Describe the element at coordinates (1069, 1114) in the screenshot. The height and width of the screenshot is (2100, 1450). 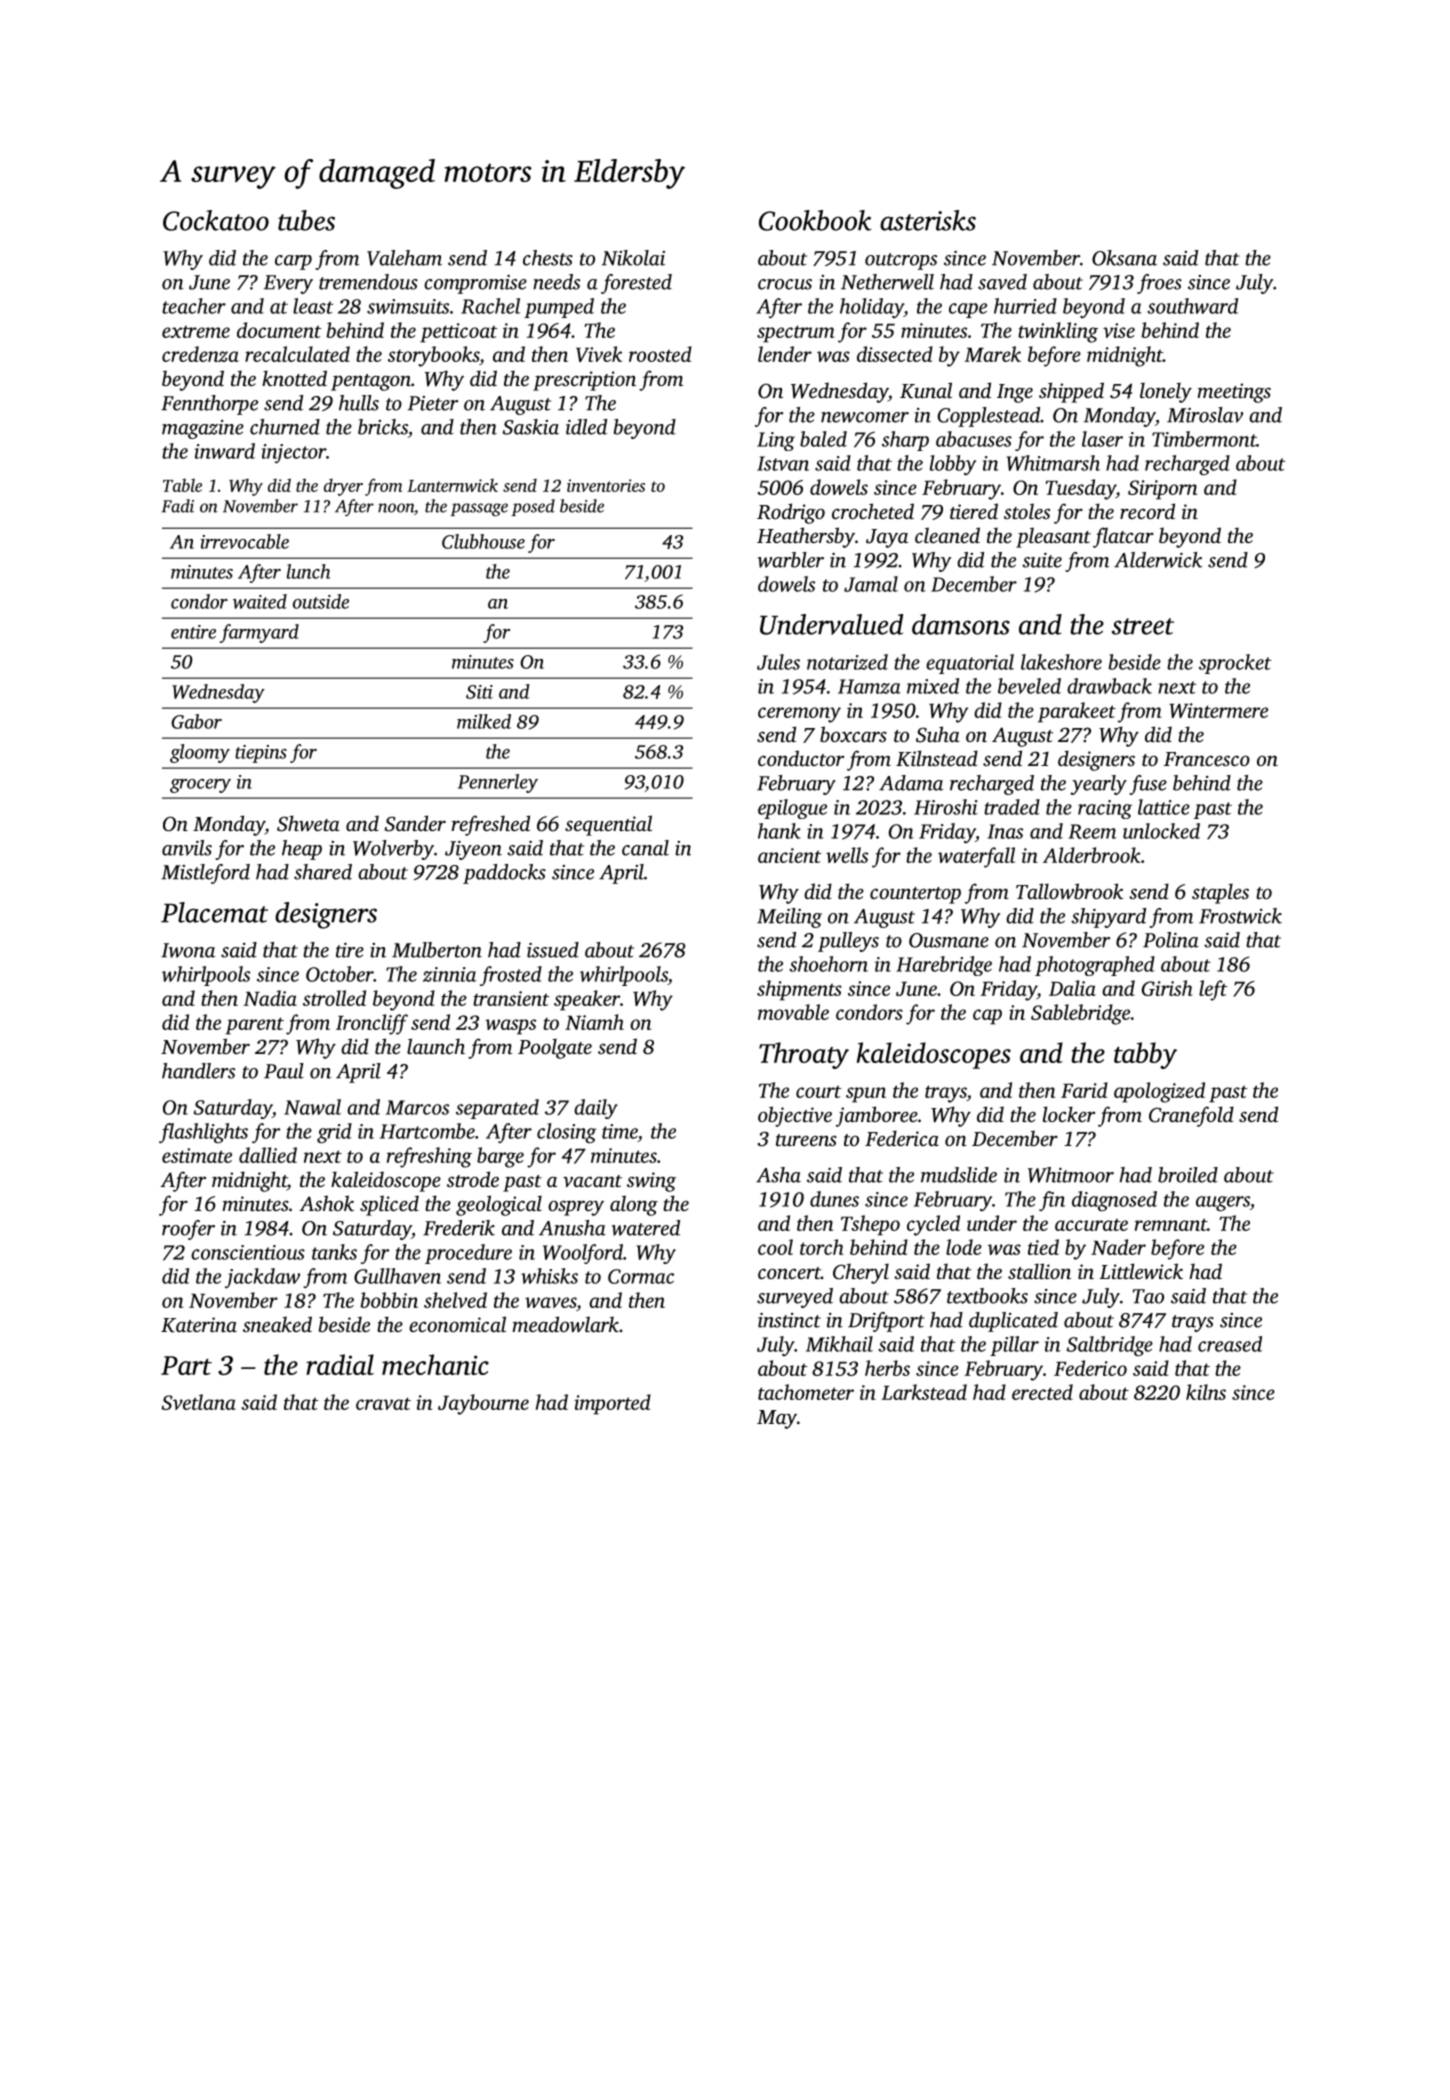
I see `locker` at that location.
